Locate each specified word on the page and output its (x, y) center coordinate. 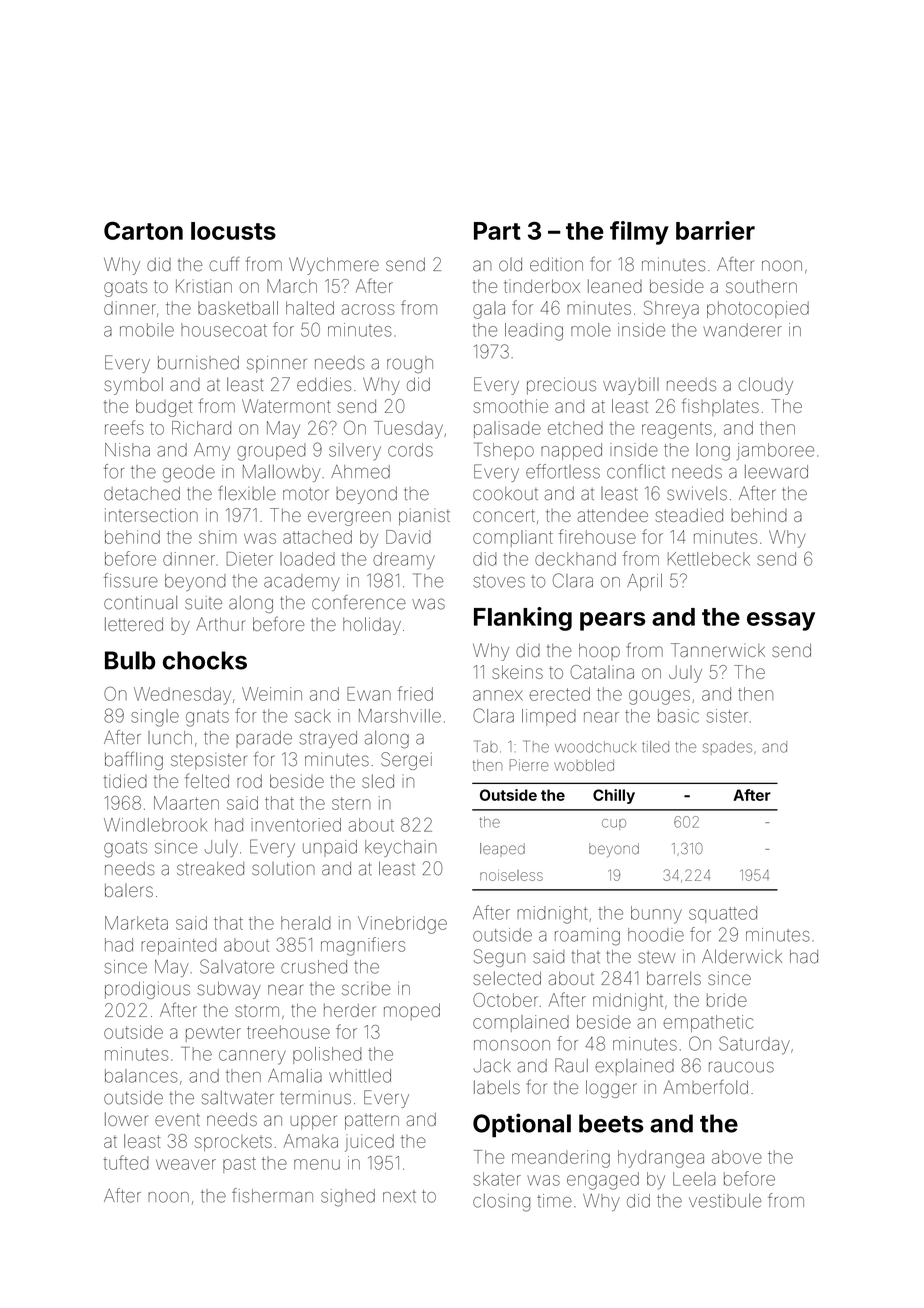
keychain (401, 848)
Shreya (671, 310)
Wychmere (334, 266)
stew (656, 957)
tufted (126, 1162)
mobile (147, 330)
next (399, 1196)
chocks (205, 660)
